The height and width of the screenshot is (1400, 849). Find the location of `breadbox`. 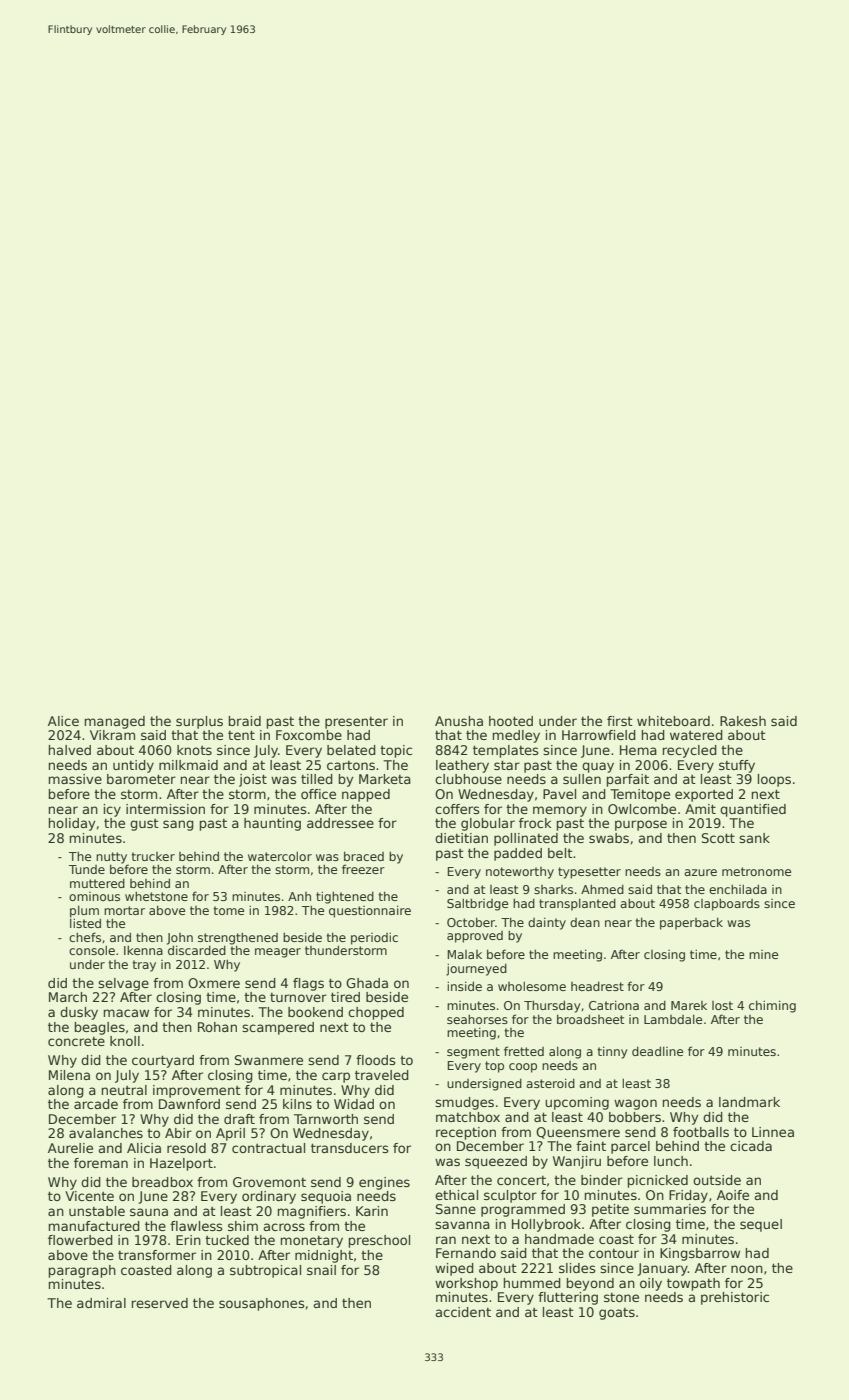

breadbox is located at coordinates (162, 1182).
